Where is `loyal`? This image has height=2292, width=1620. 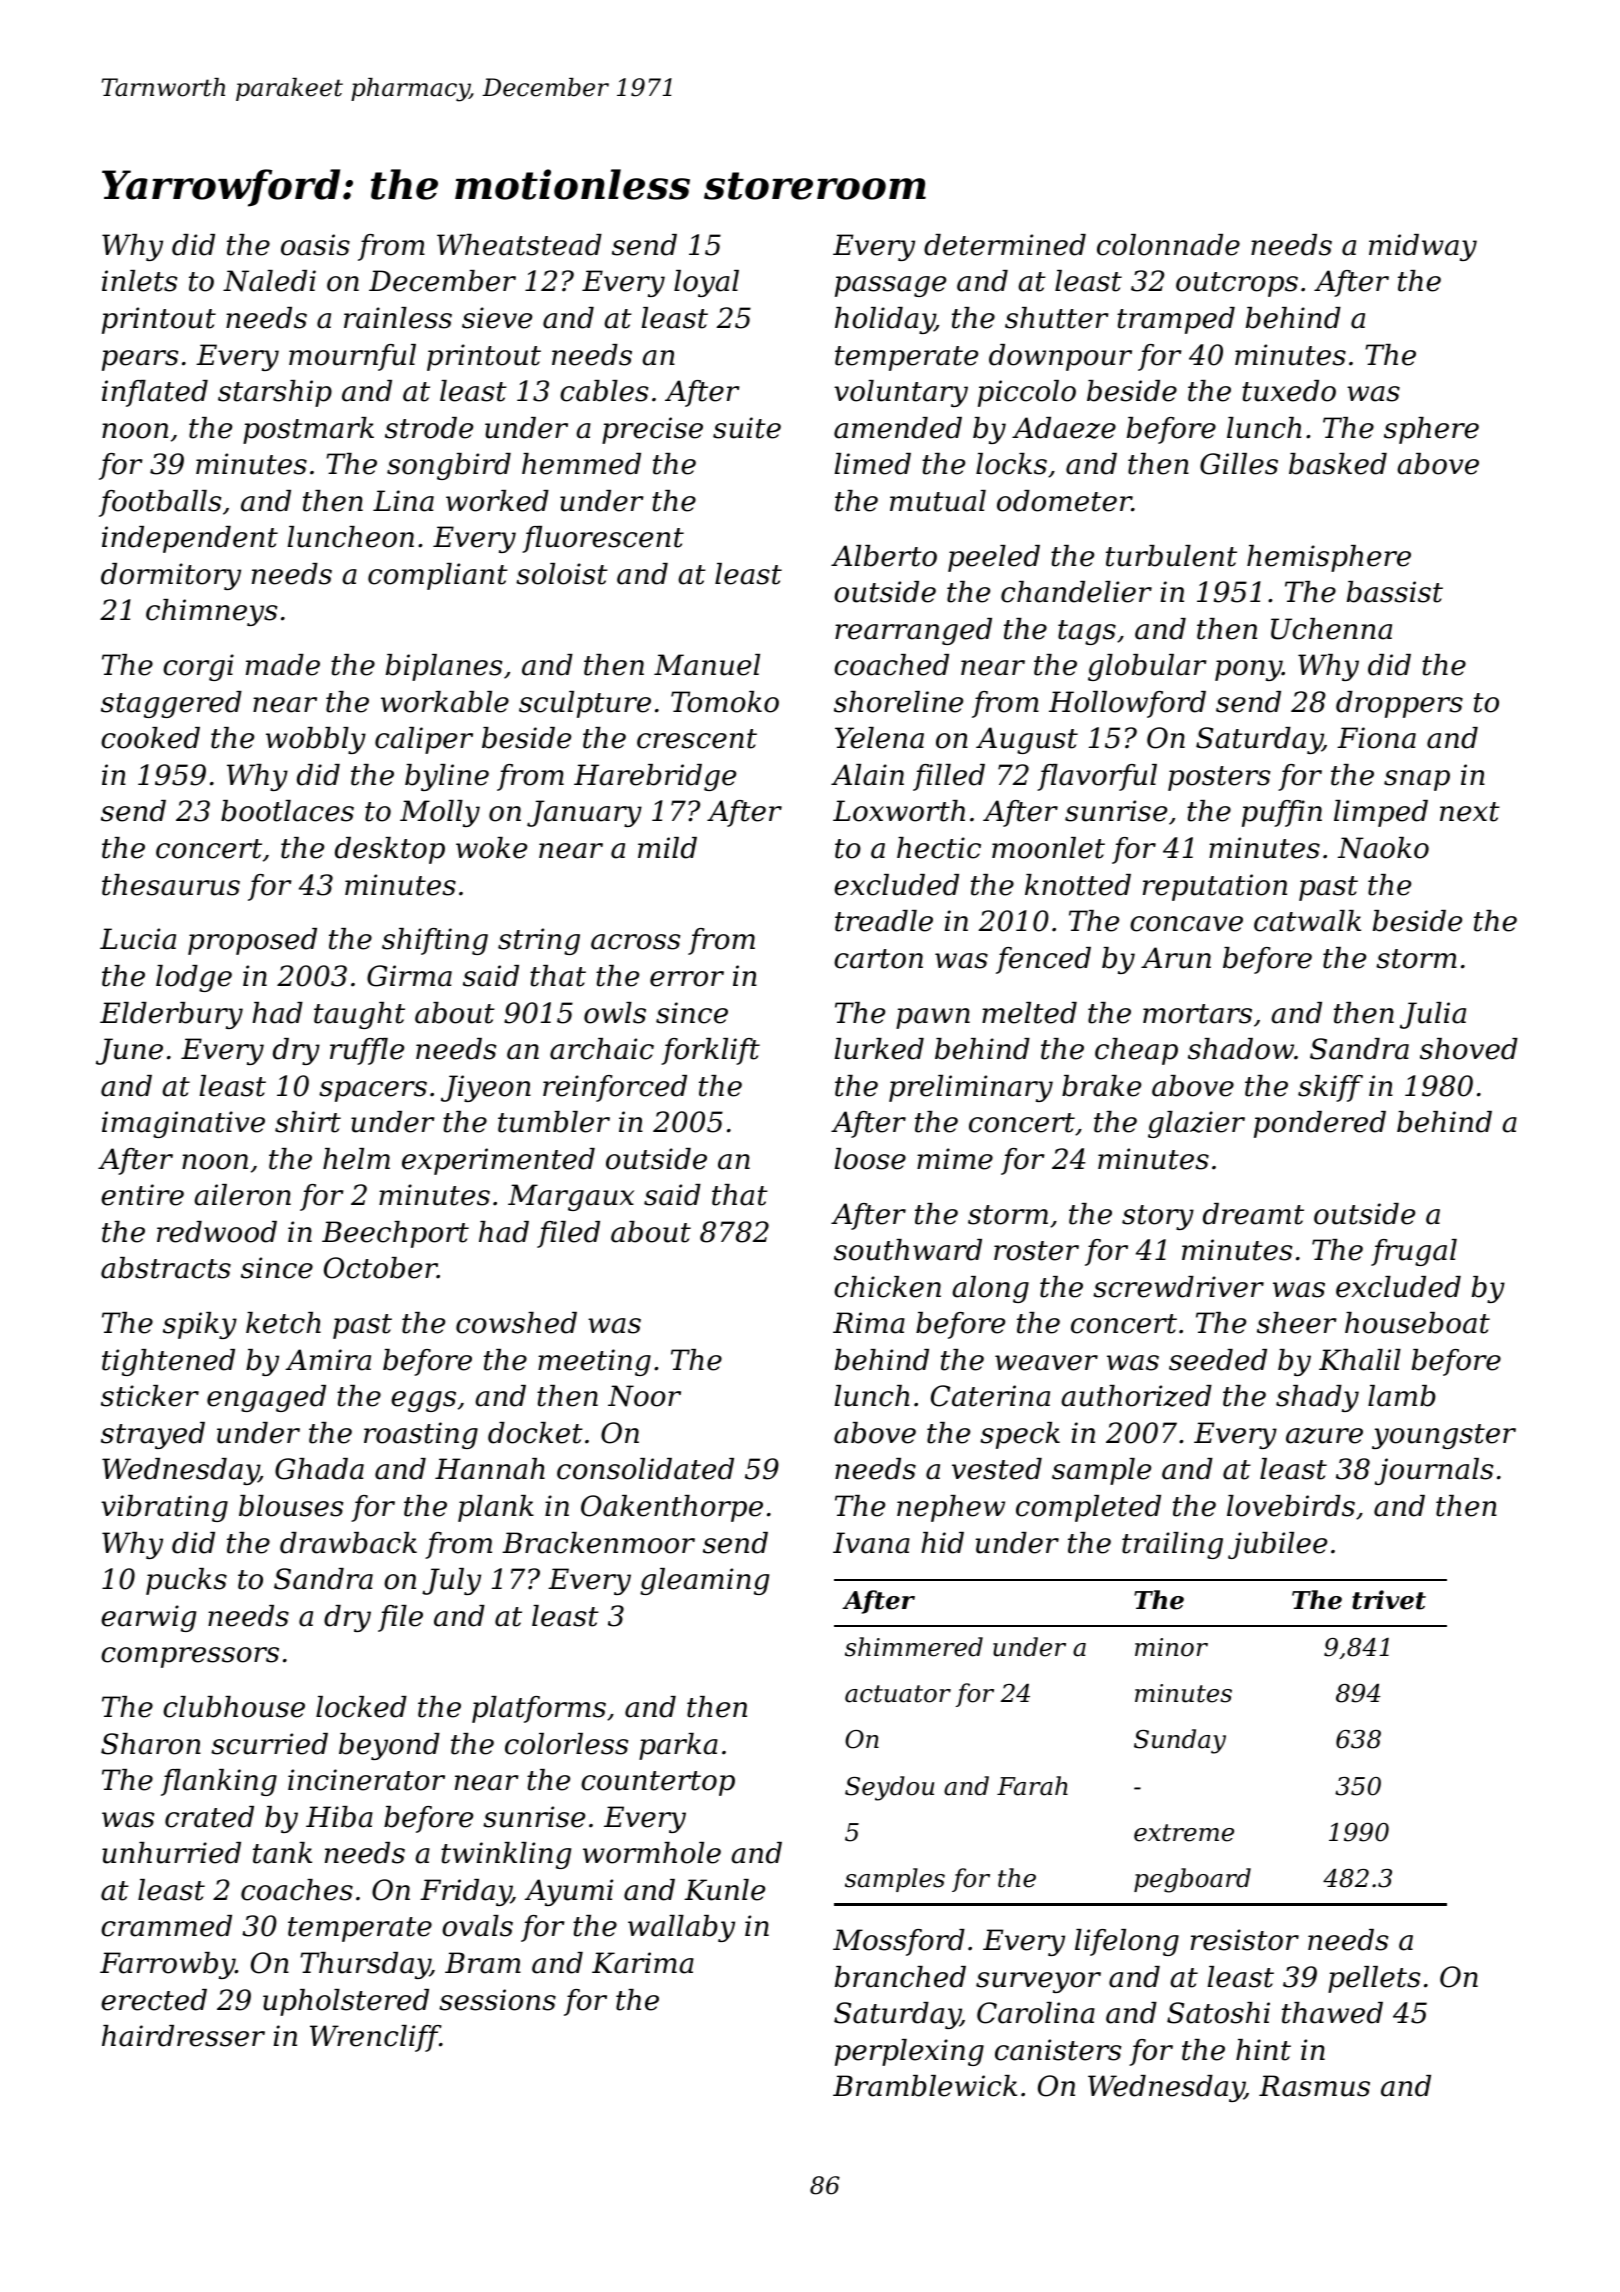 loyal is located at coordinates (706, 283).
